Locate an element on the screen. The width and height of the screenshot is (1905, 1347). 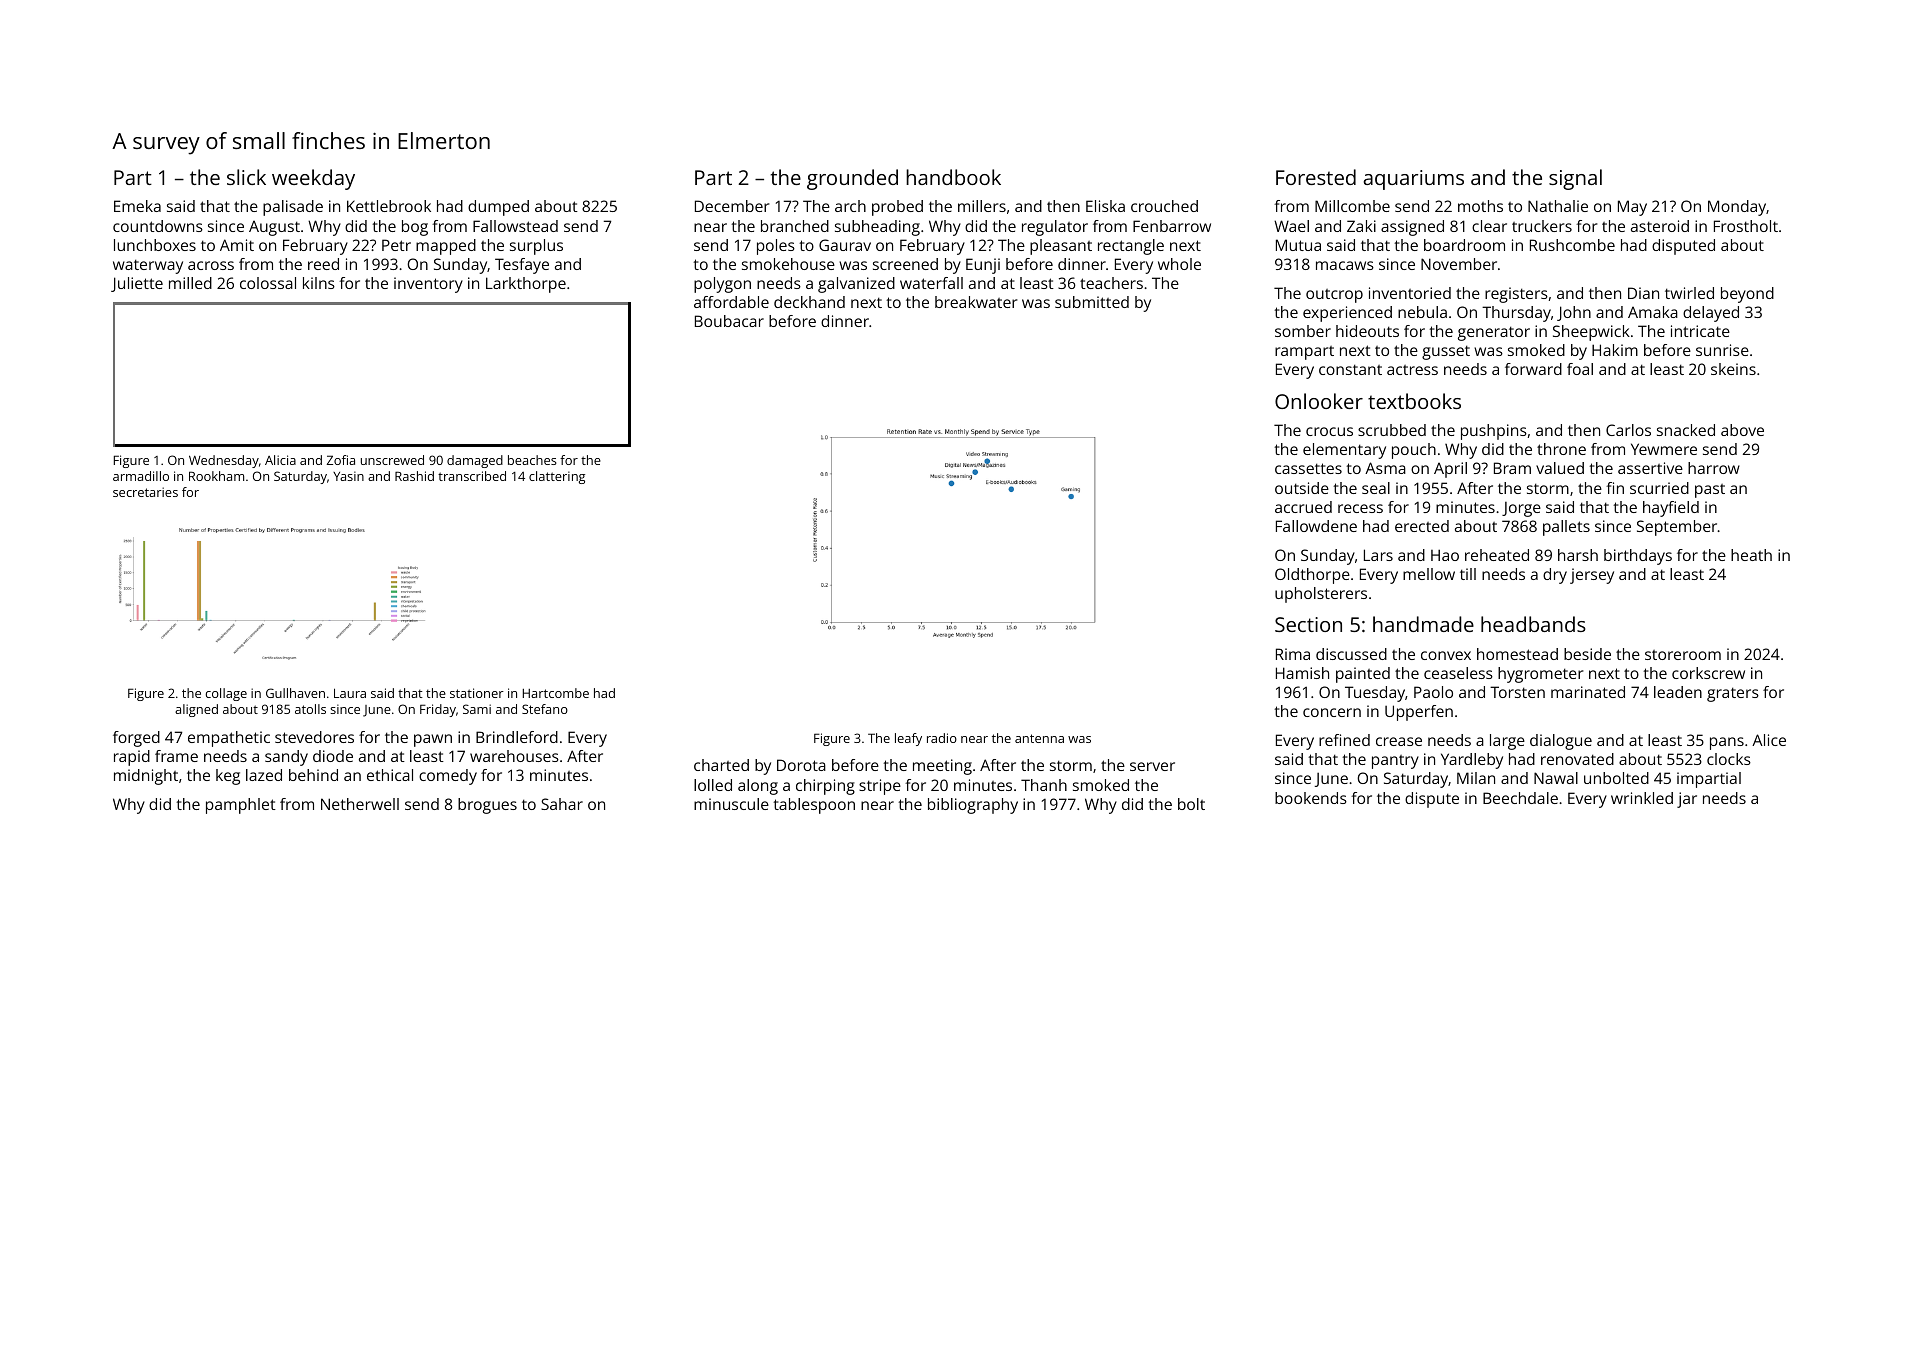
pawn is located at coordinates (433, 740).
